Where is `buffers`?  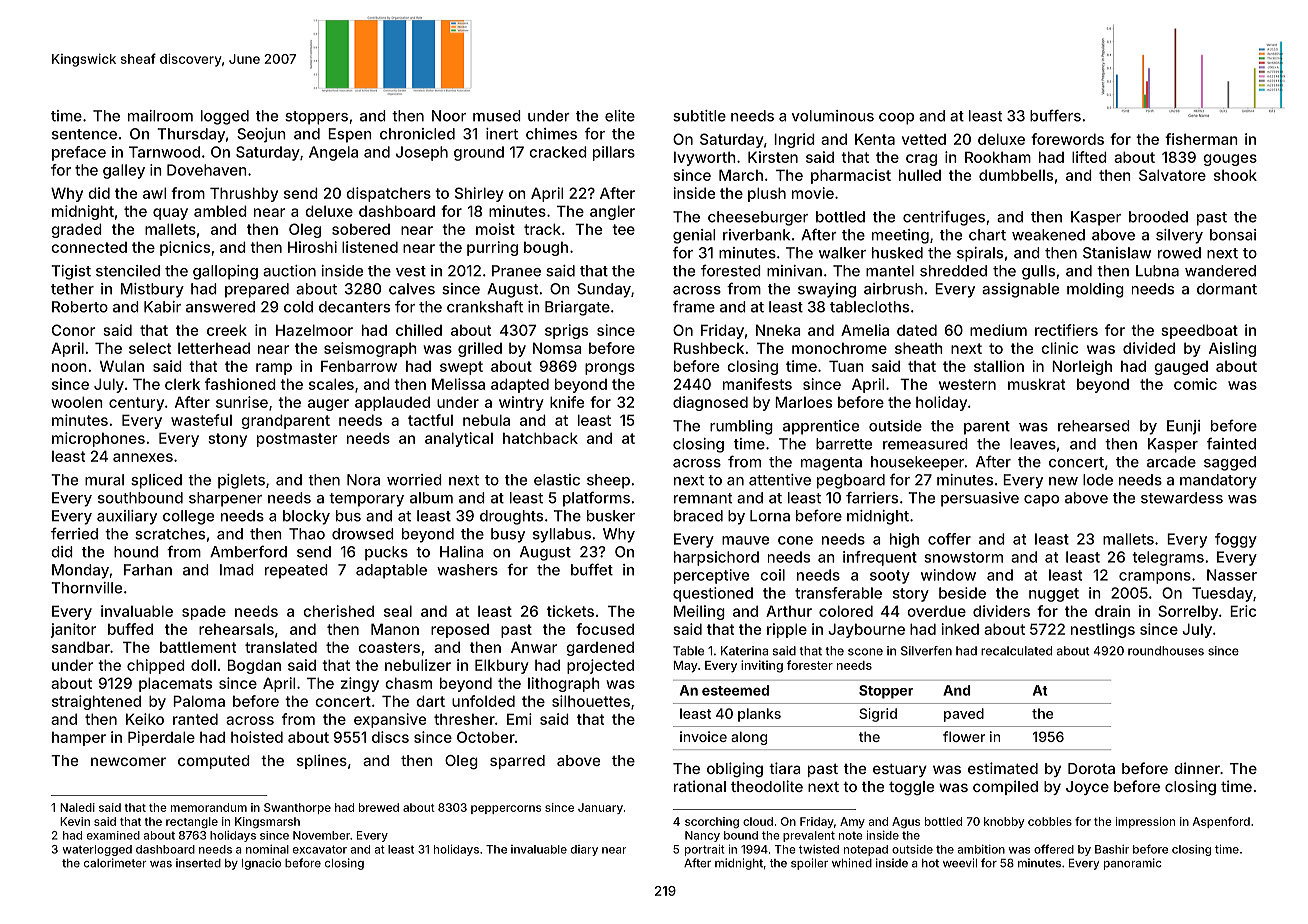
buffers is located at coordinates (1055, 115).
